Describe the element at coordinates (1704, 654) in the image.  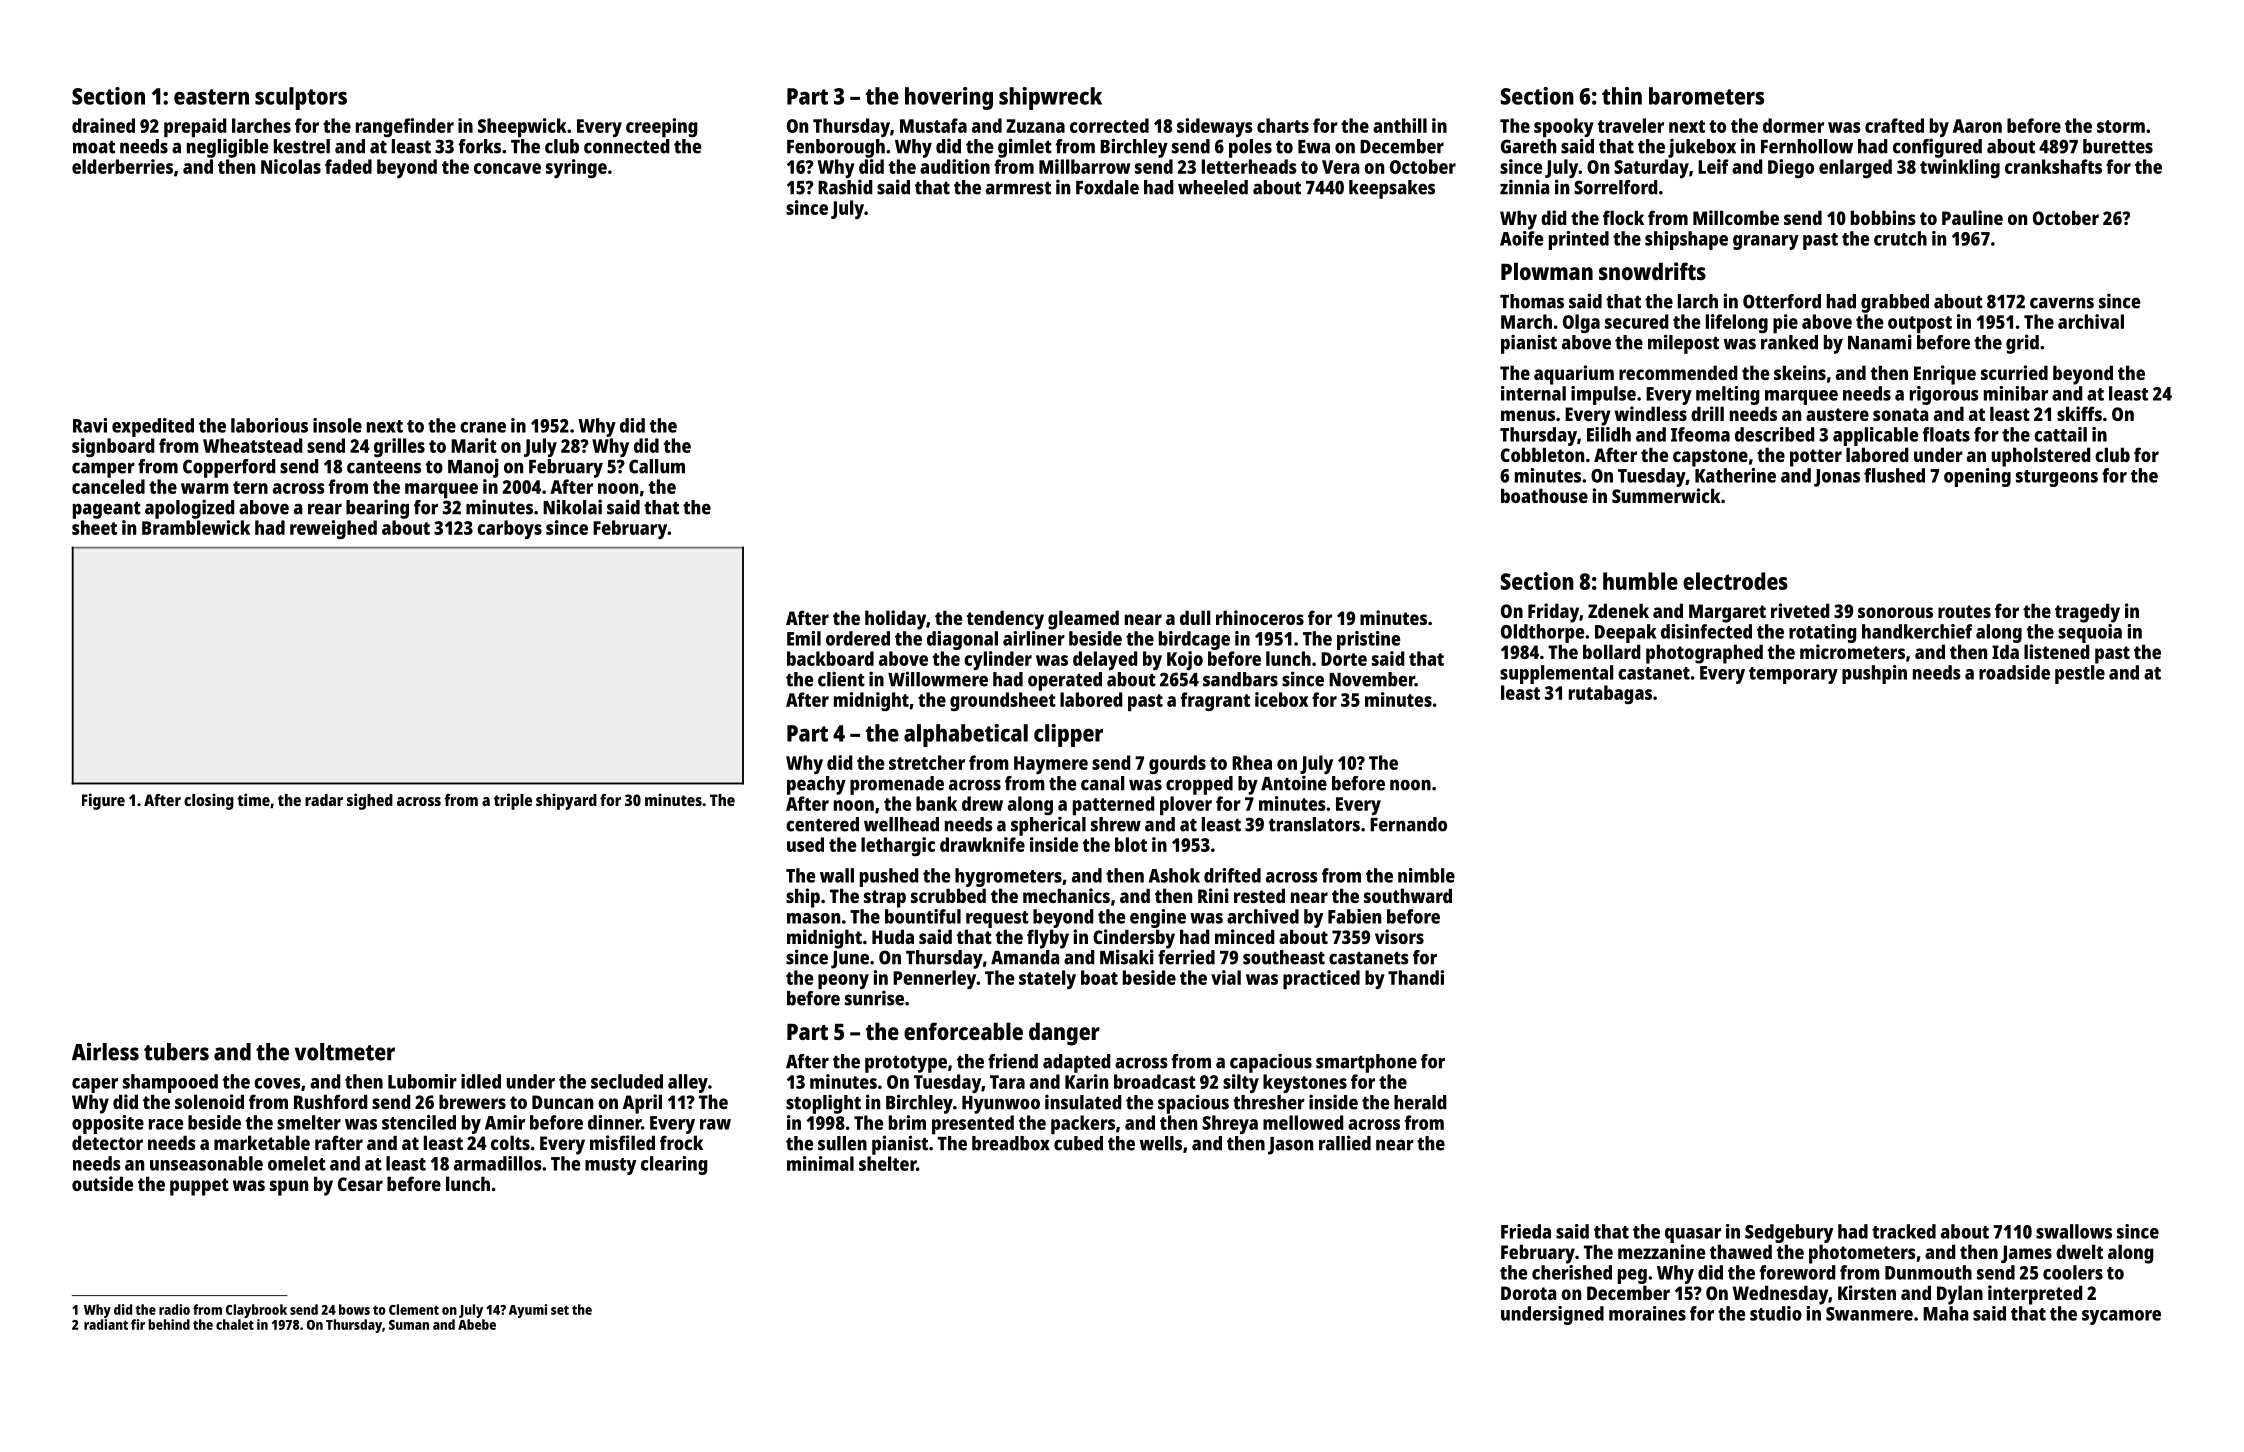
I see `photographed` at that location.
